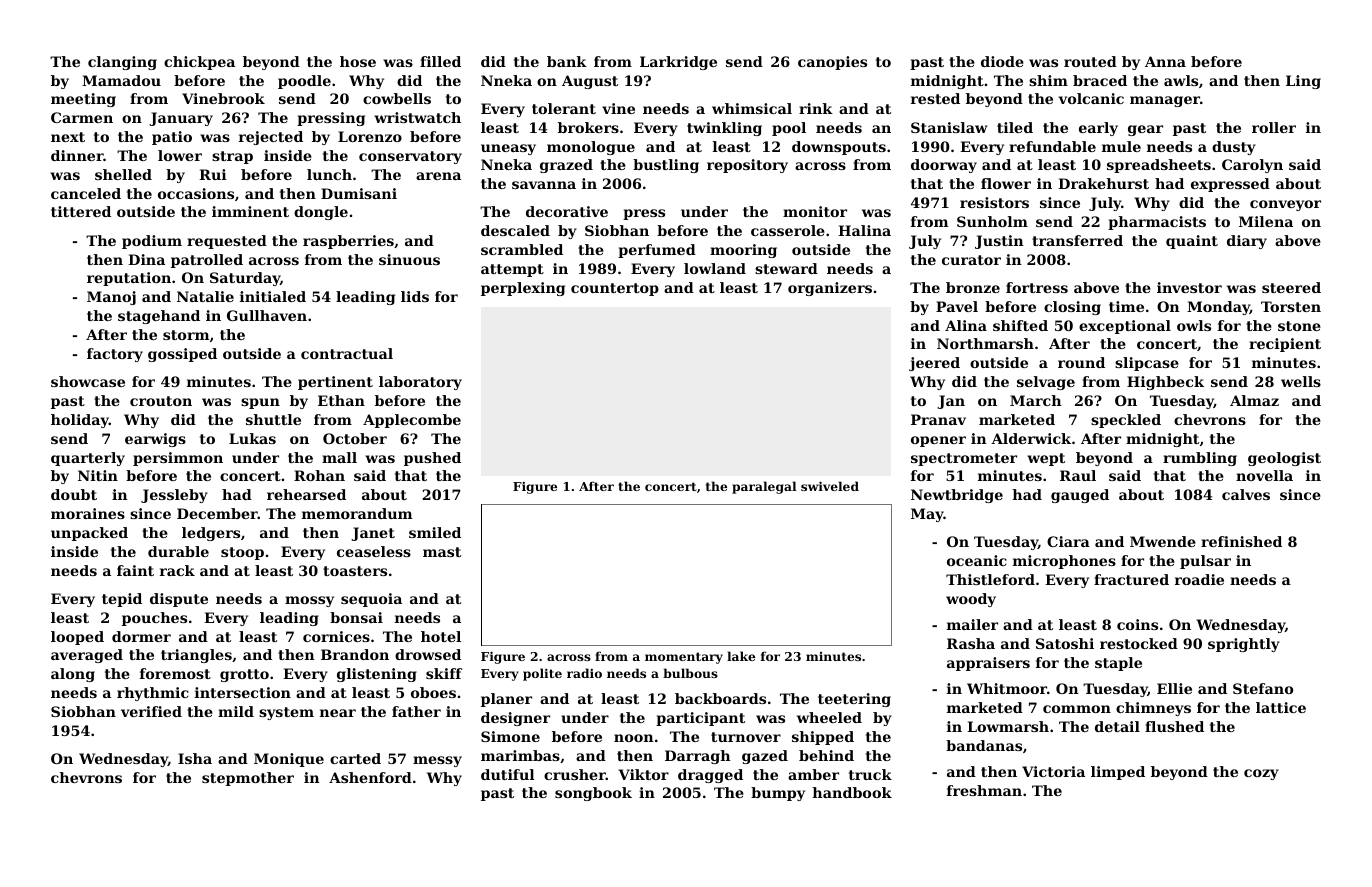 The image size is (1372, 887). What do you see at coordinates (250, 211) in the image?
I see `imminent` at bounding box center [250, 211].
